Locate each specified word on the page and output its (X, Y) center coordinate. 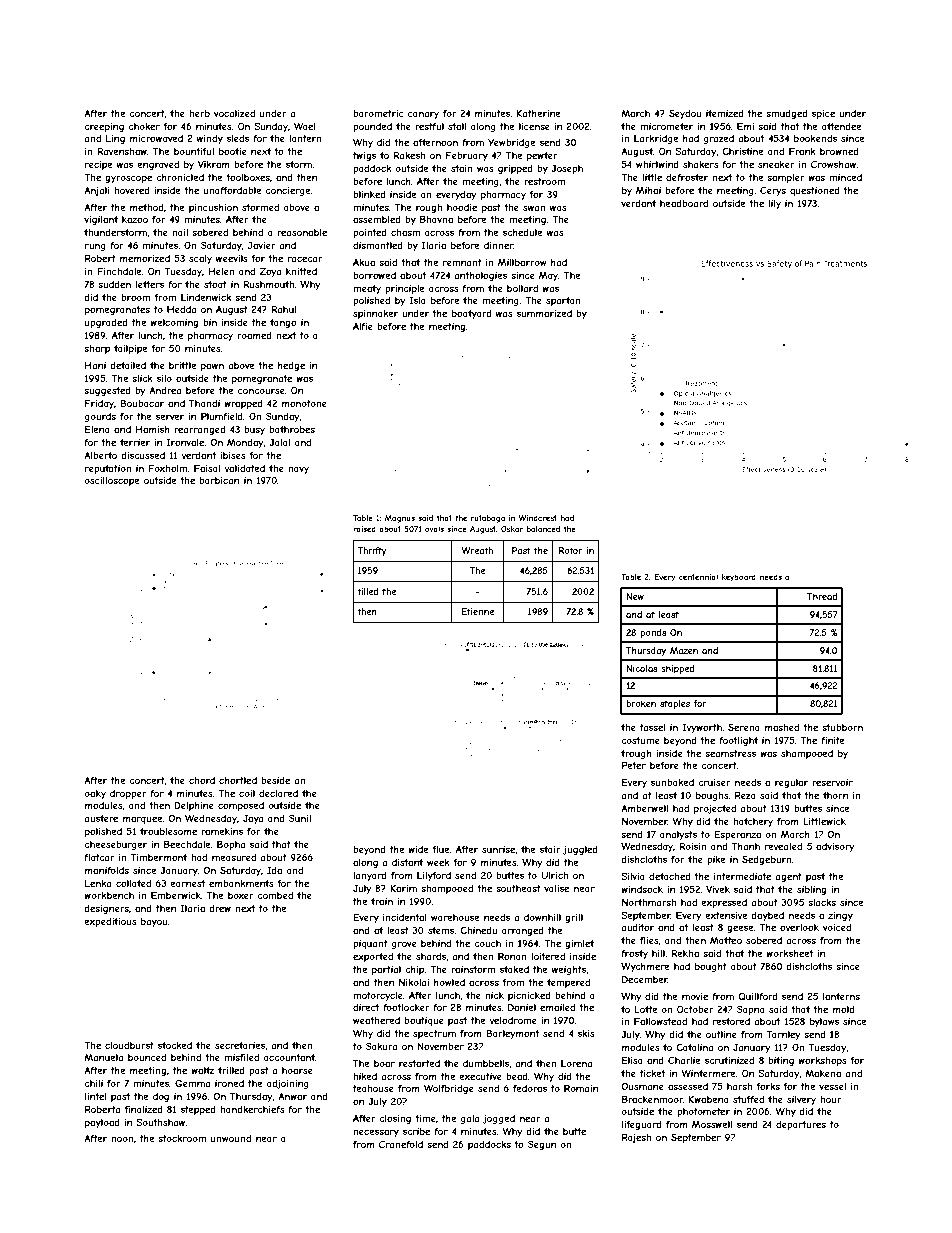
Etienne (477, 611)
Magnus (400, 519)
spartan (563, 301)
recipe (98, 165)
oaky (95, 794)
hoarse (297, 1070)
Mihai (648, 190)
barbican (219, 480)
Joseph (567, 169)
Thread (822, 596)
